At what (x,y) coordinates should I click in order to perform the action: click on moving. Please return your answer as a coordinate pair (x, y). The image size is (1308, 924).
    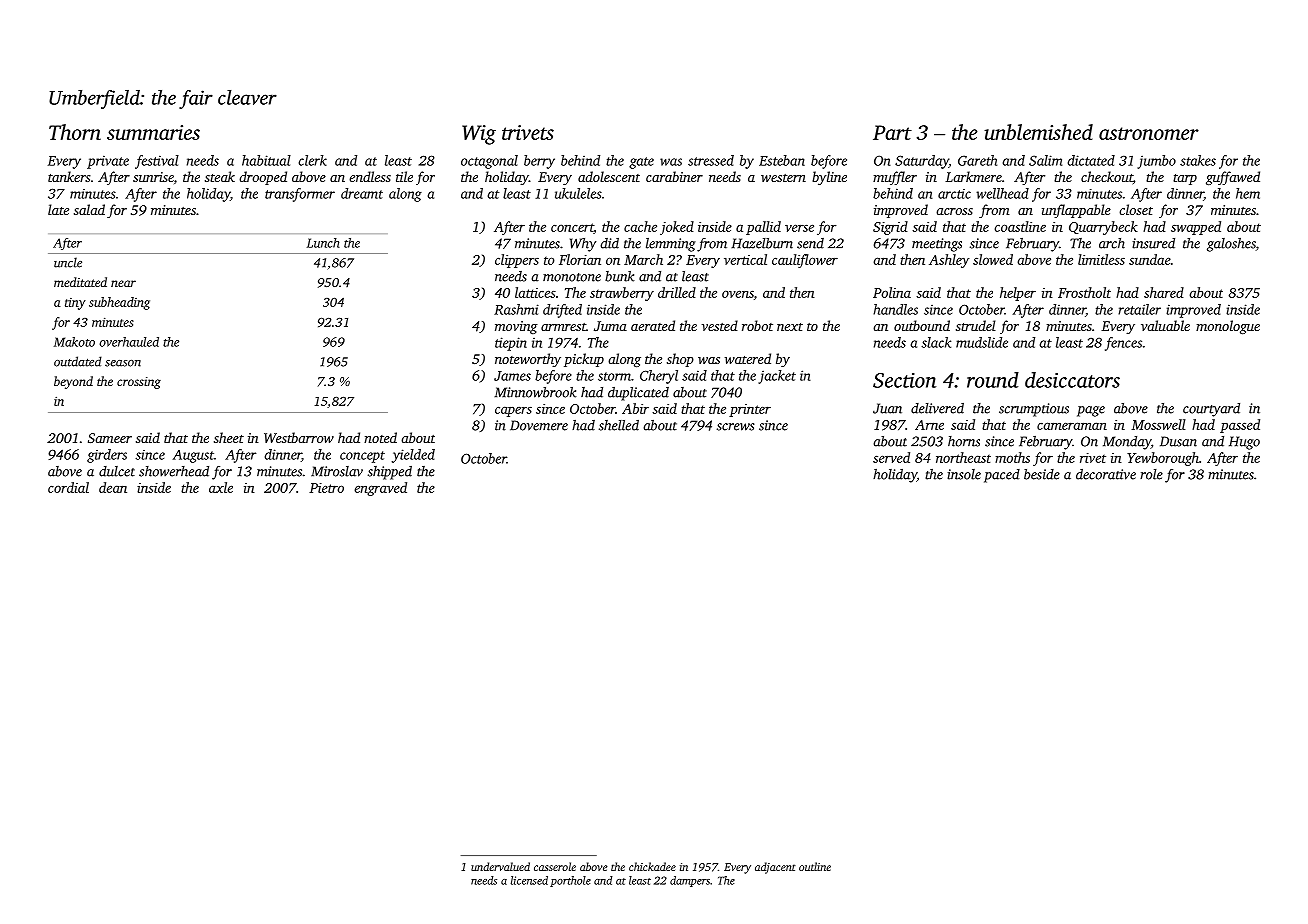
    Looking at the image, I should click on (516, 327).
